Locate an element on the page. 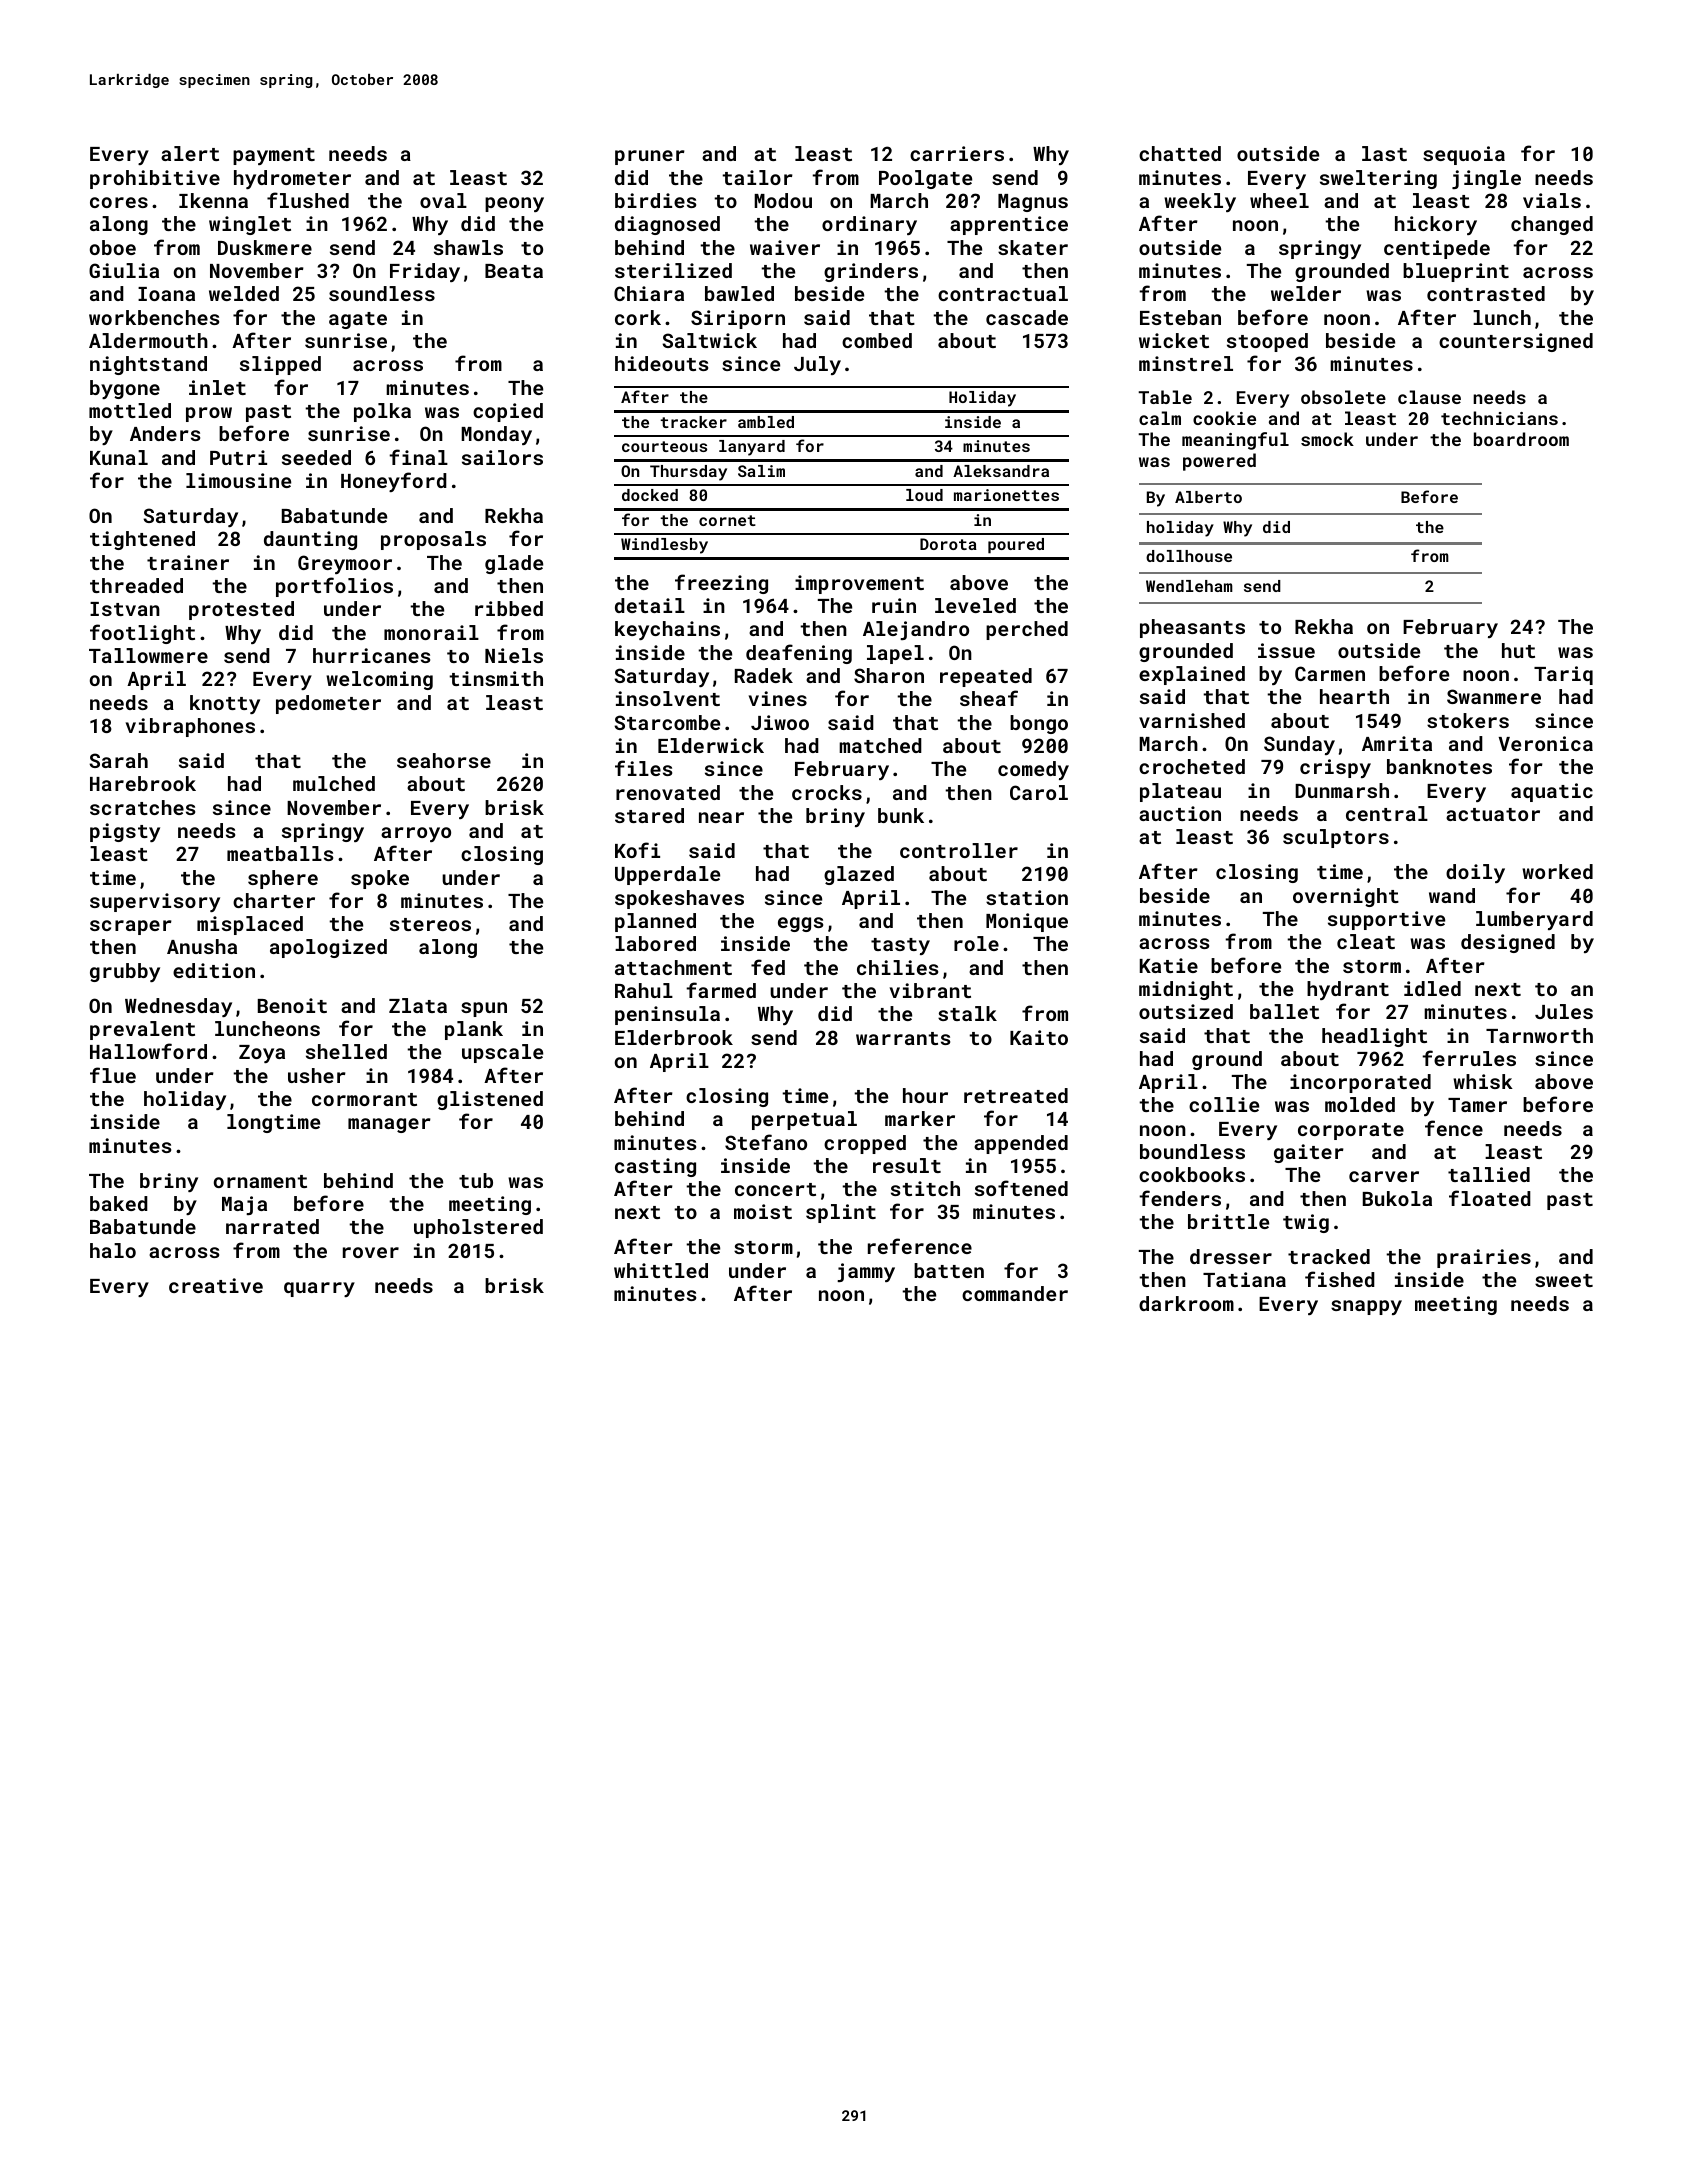 This page has width=1683, height=2178. skater is located at coordinates (1033, 247).
